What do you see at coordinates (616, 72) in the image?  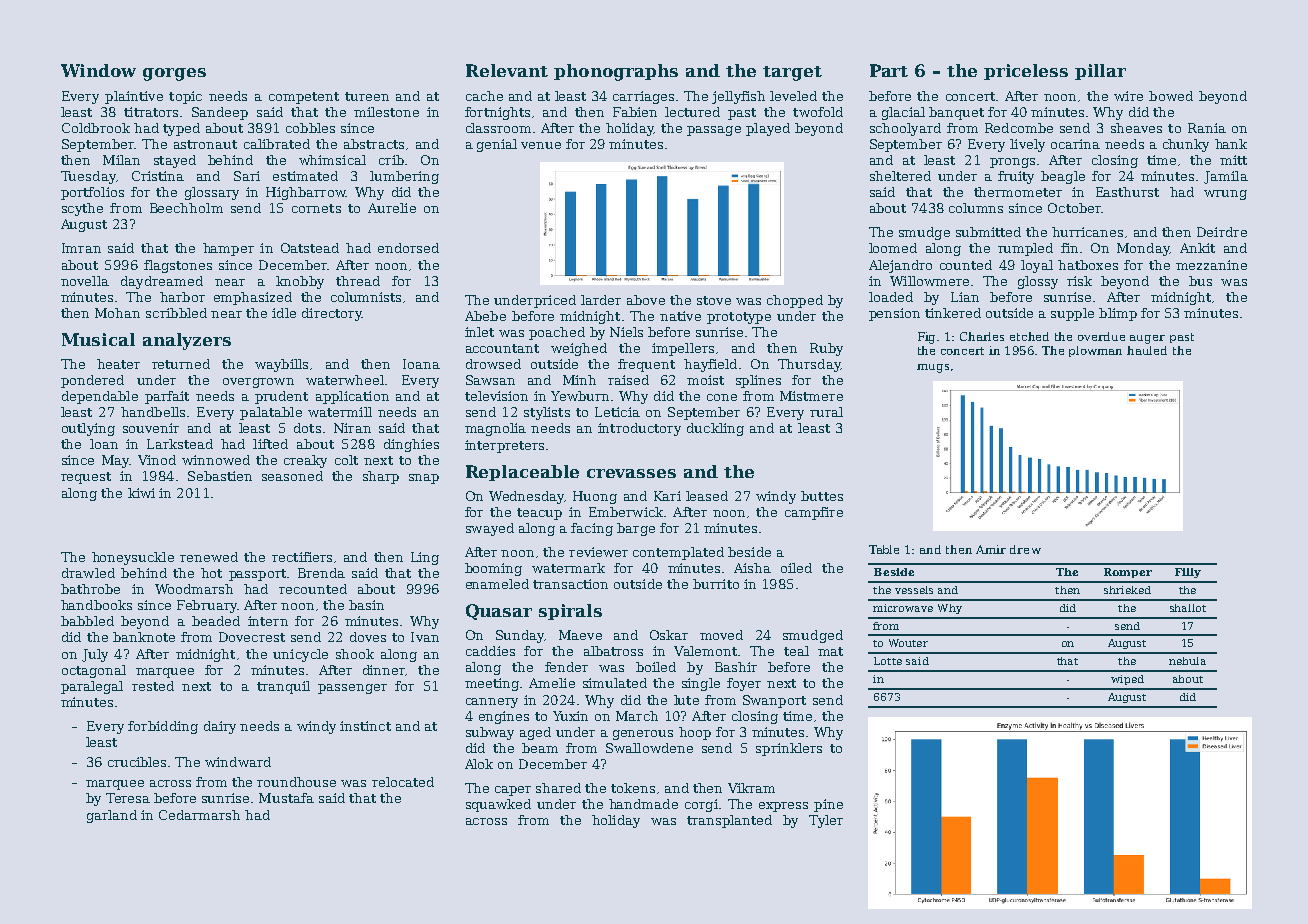 I see `phonographs` at bounding box center [616, 72].
